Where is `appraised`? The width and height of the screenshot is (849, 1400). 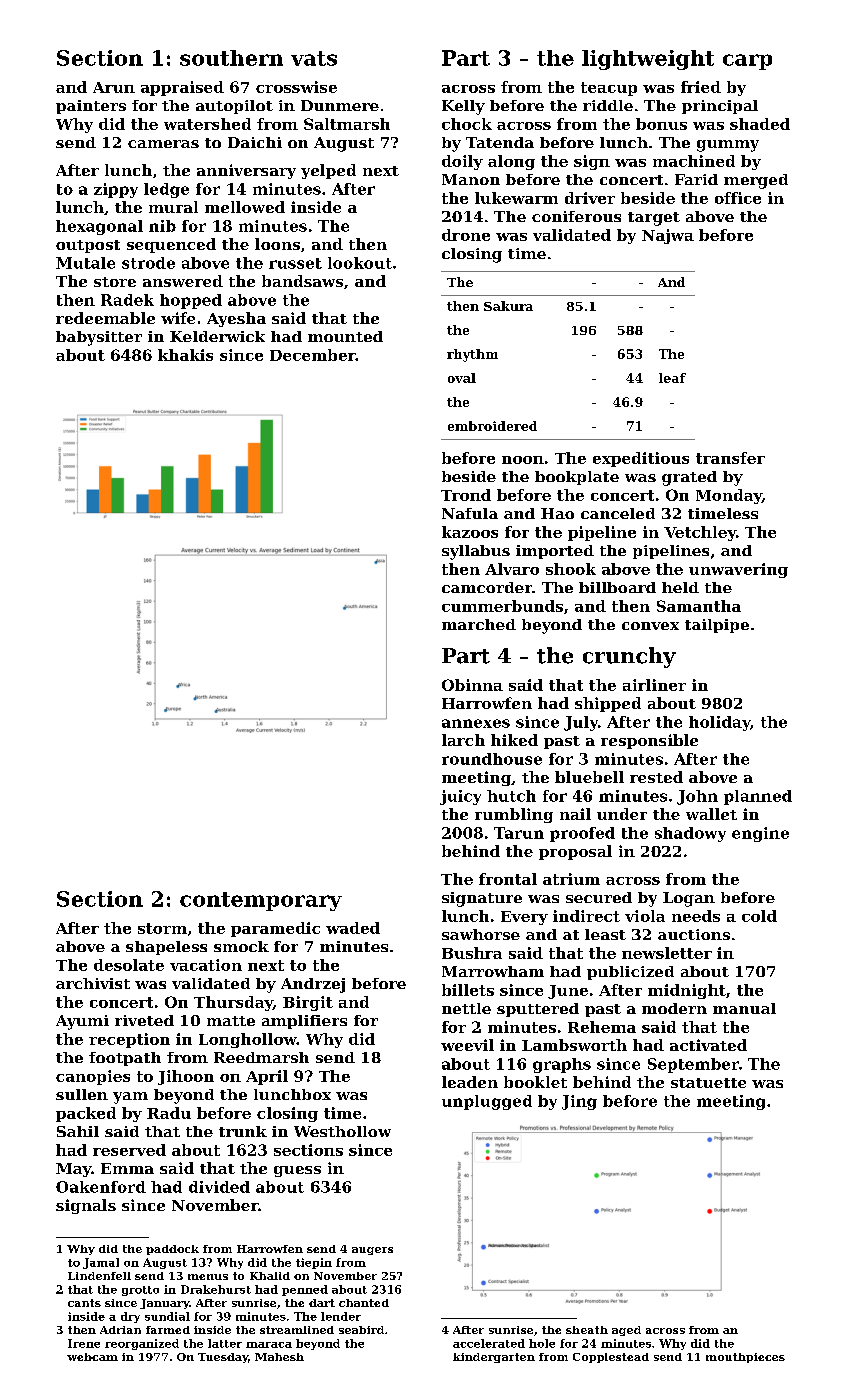
appraised is located at coordinates (182, 88).
